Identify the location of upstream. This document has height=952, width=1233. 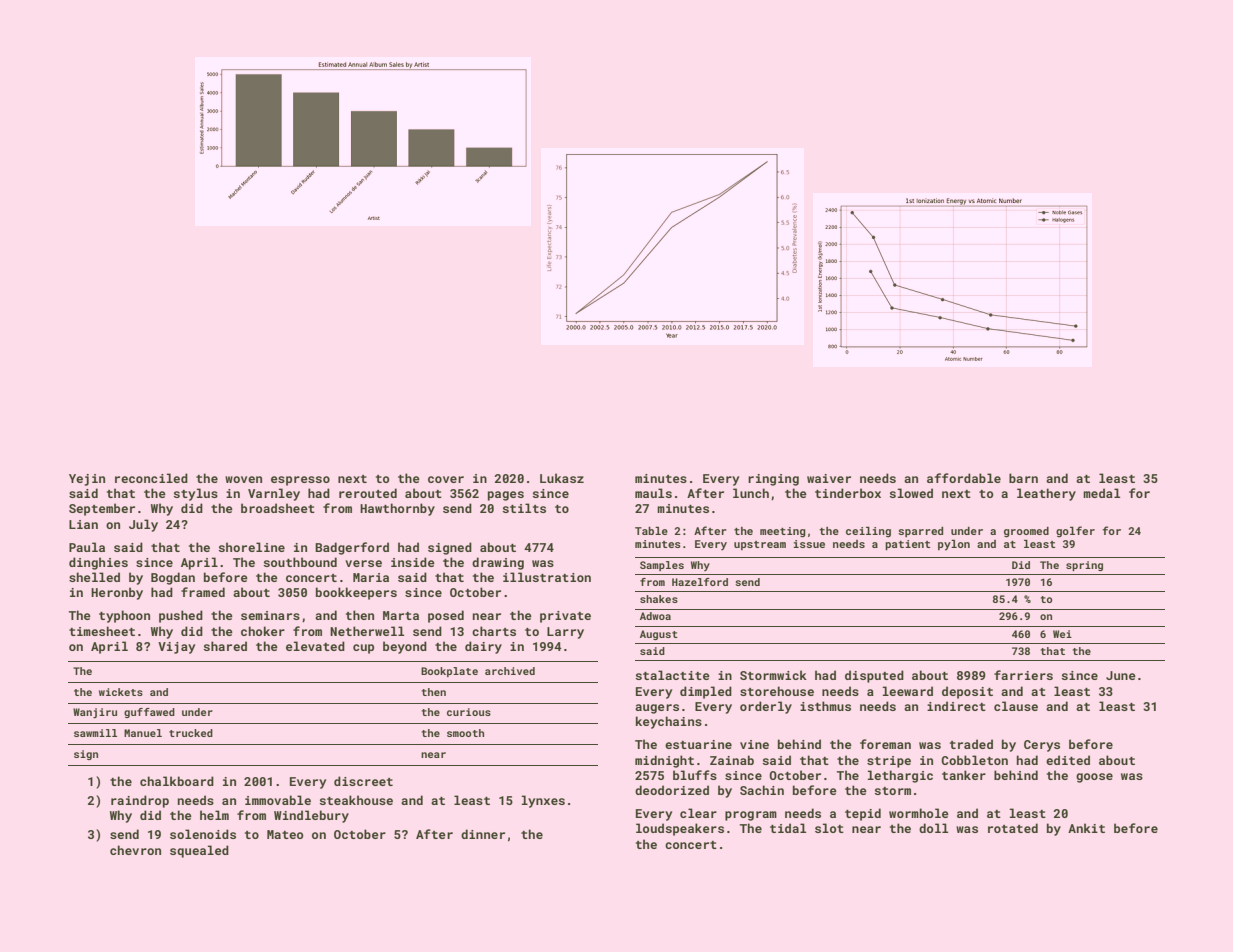
(760, 545).
